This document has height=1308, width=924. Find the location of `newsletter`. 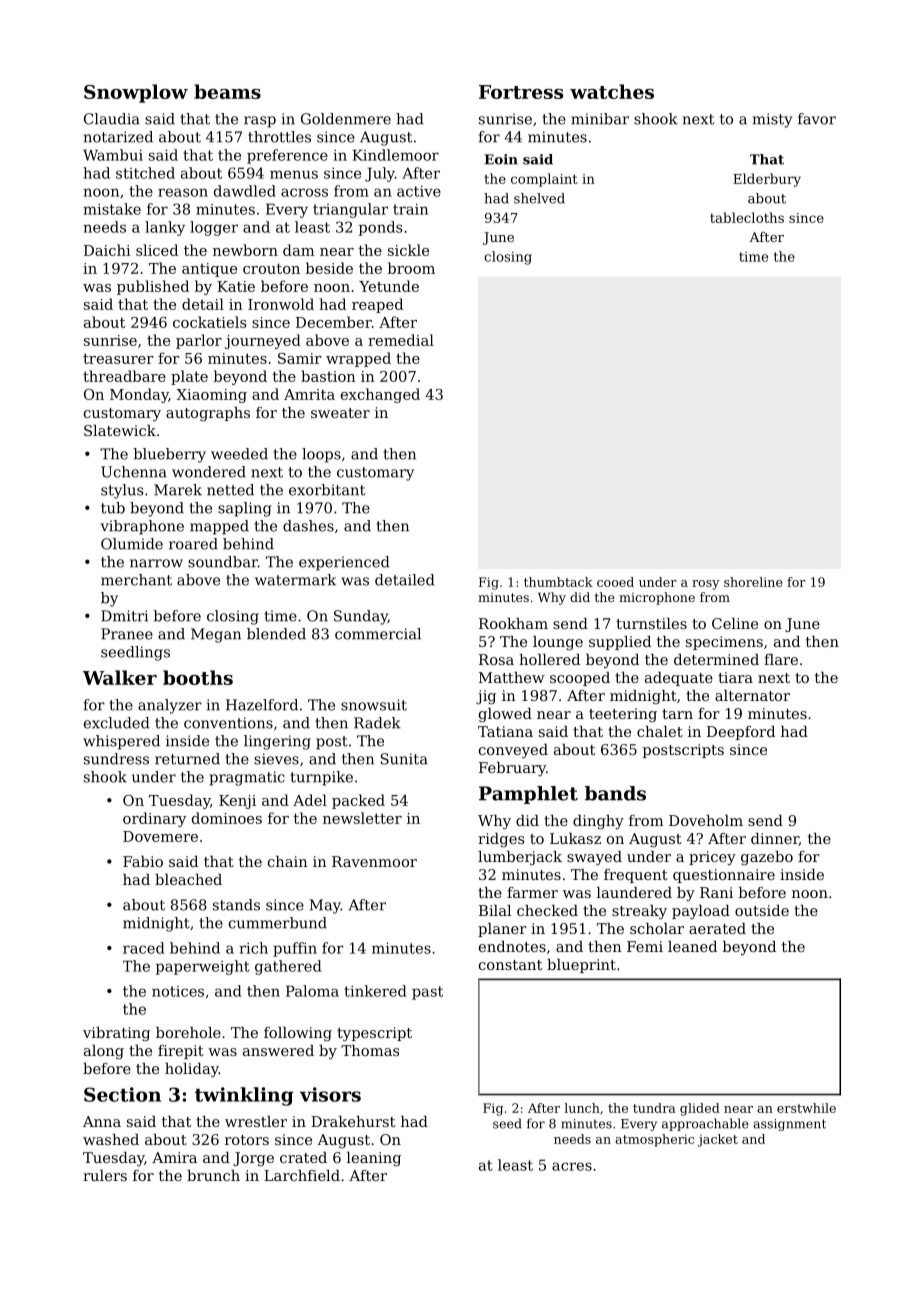

newsletter is located at coordinates (362, 818).
